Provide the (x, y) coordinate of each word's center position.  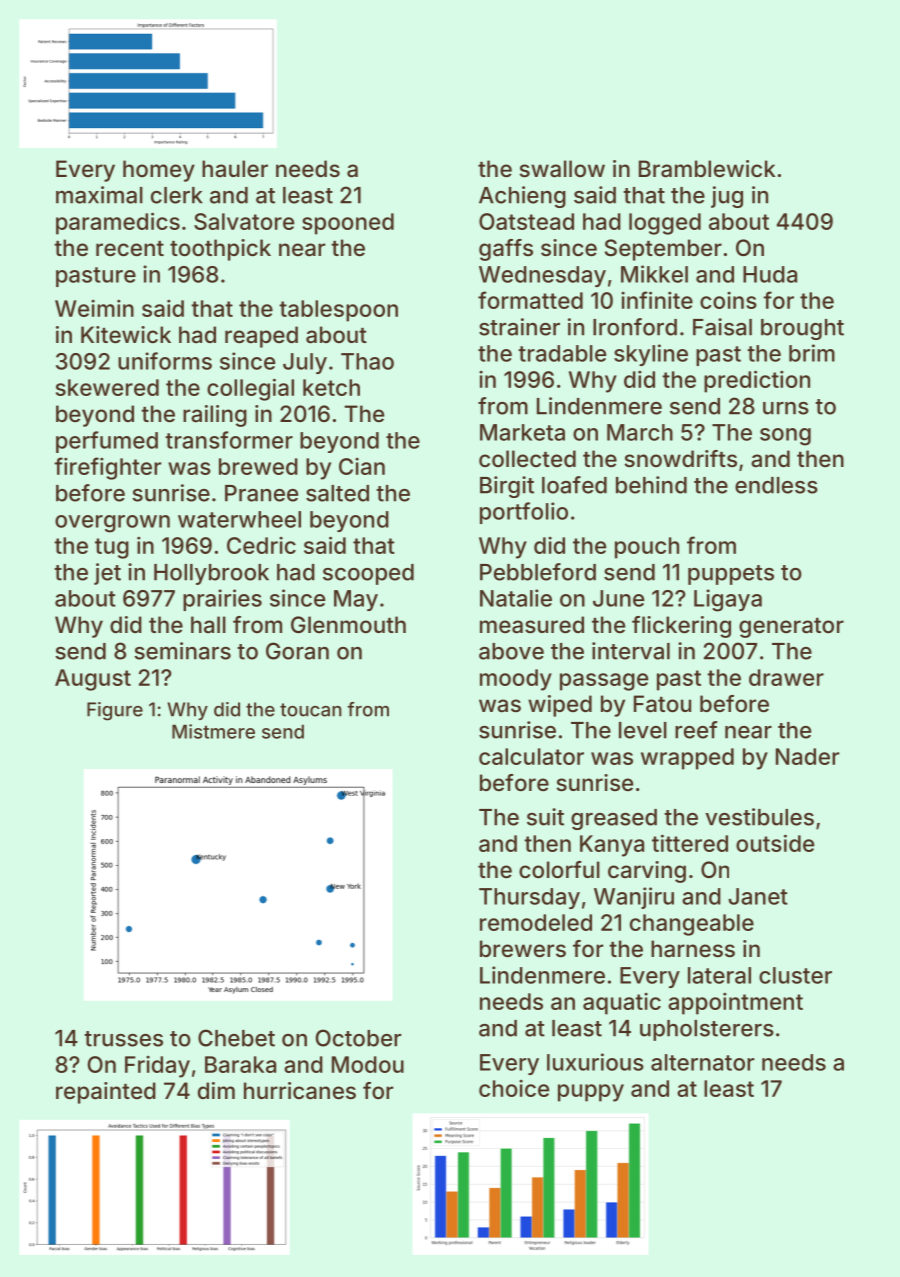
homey (159, 171)
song (785, 437)
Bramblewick (707, 169)
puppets (731, 575)
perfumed (107, 442)
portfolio (524, 513)
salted (337, 493)
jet (107, 574)
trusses (123, 1039)
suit (545, 817)
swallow (562, 169)
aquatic (622, 1004)
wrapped (687, 759)
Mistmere (213, 731)
